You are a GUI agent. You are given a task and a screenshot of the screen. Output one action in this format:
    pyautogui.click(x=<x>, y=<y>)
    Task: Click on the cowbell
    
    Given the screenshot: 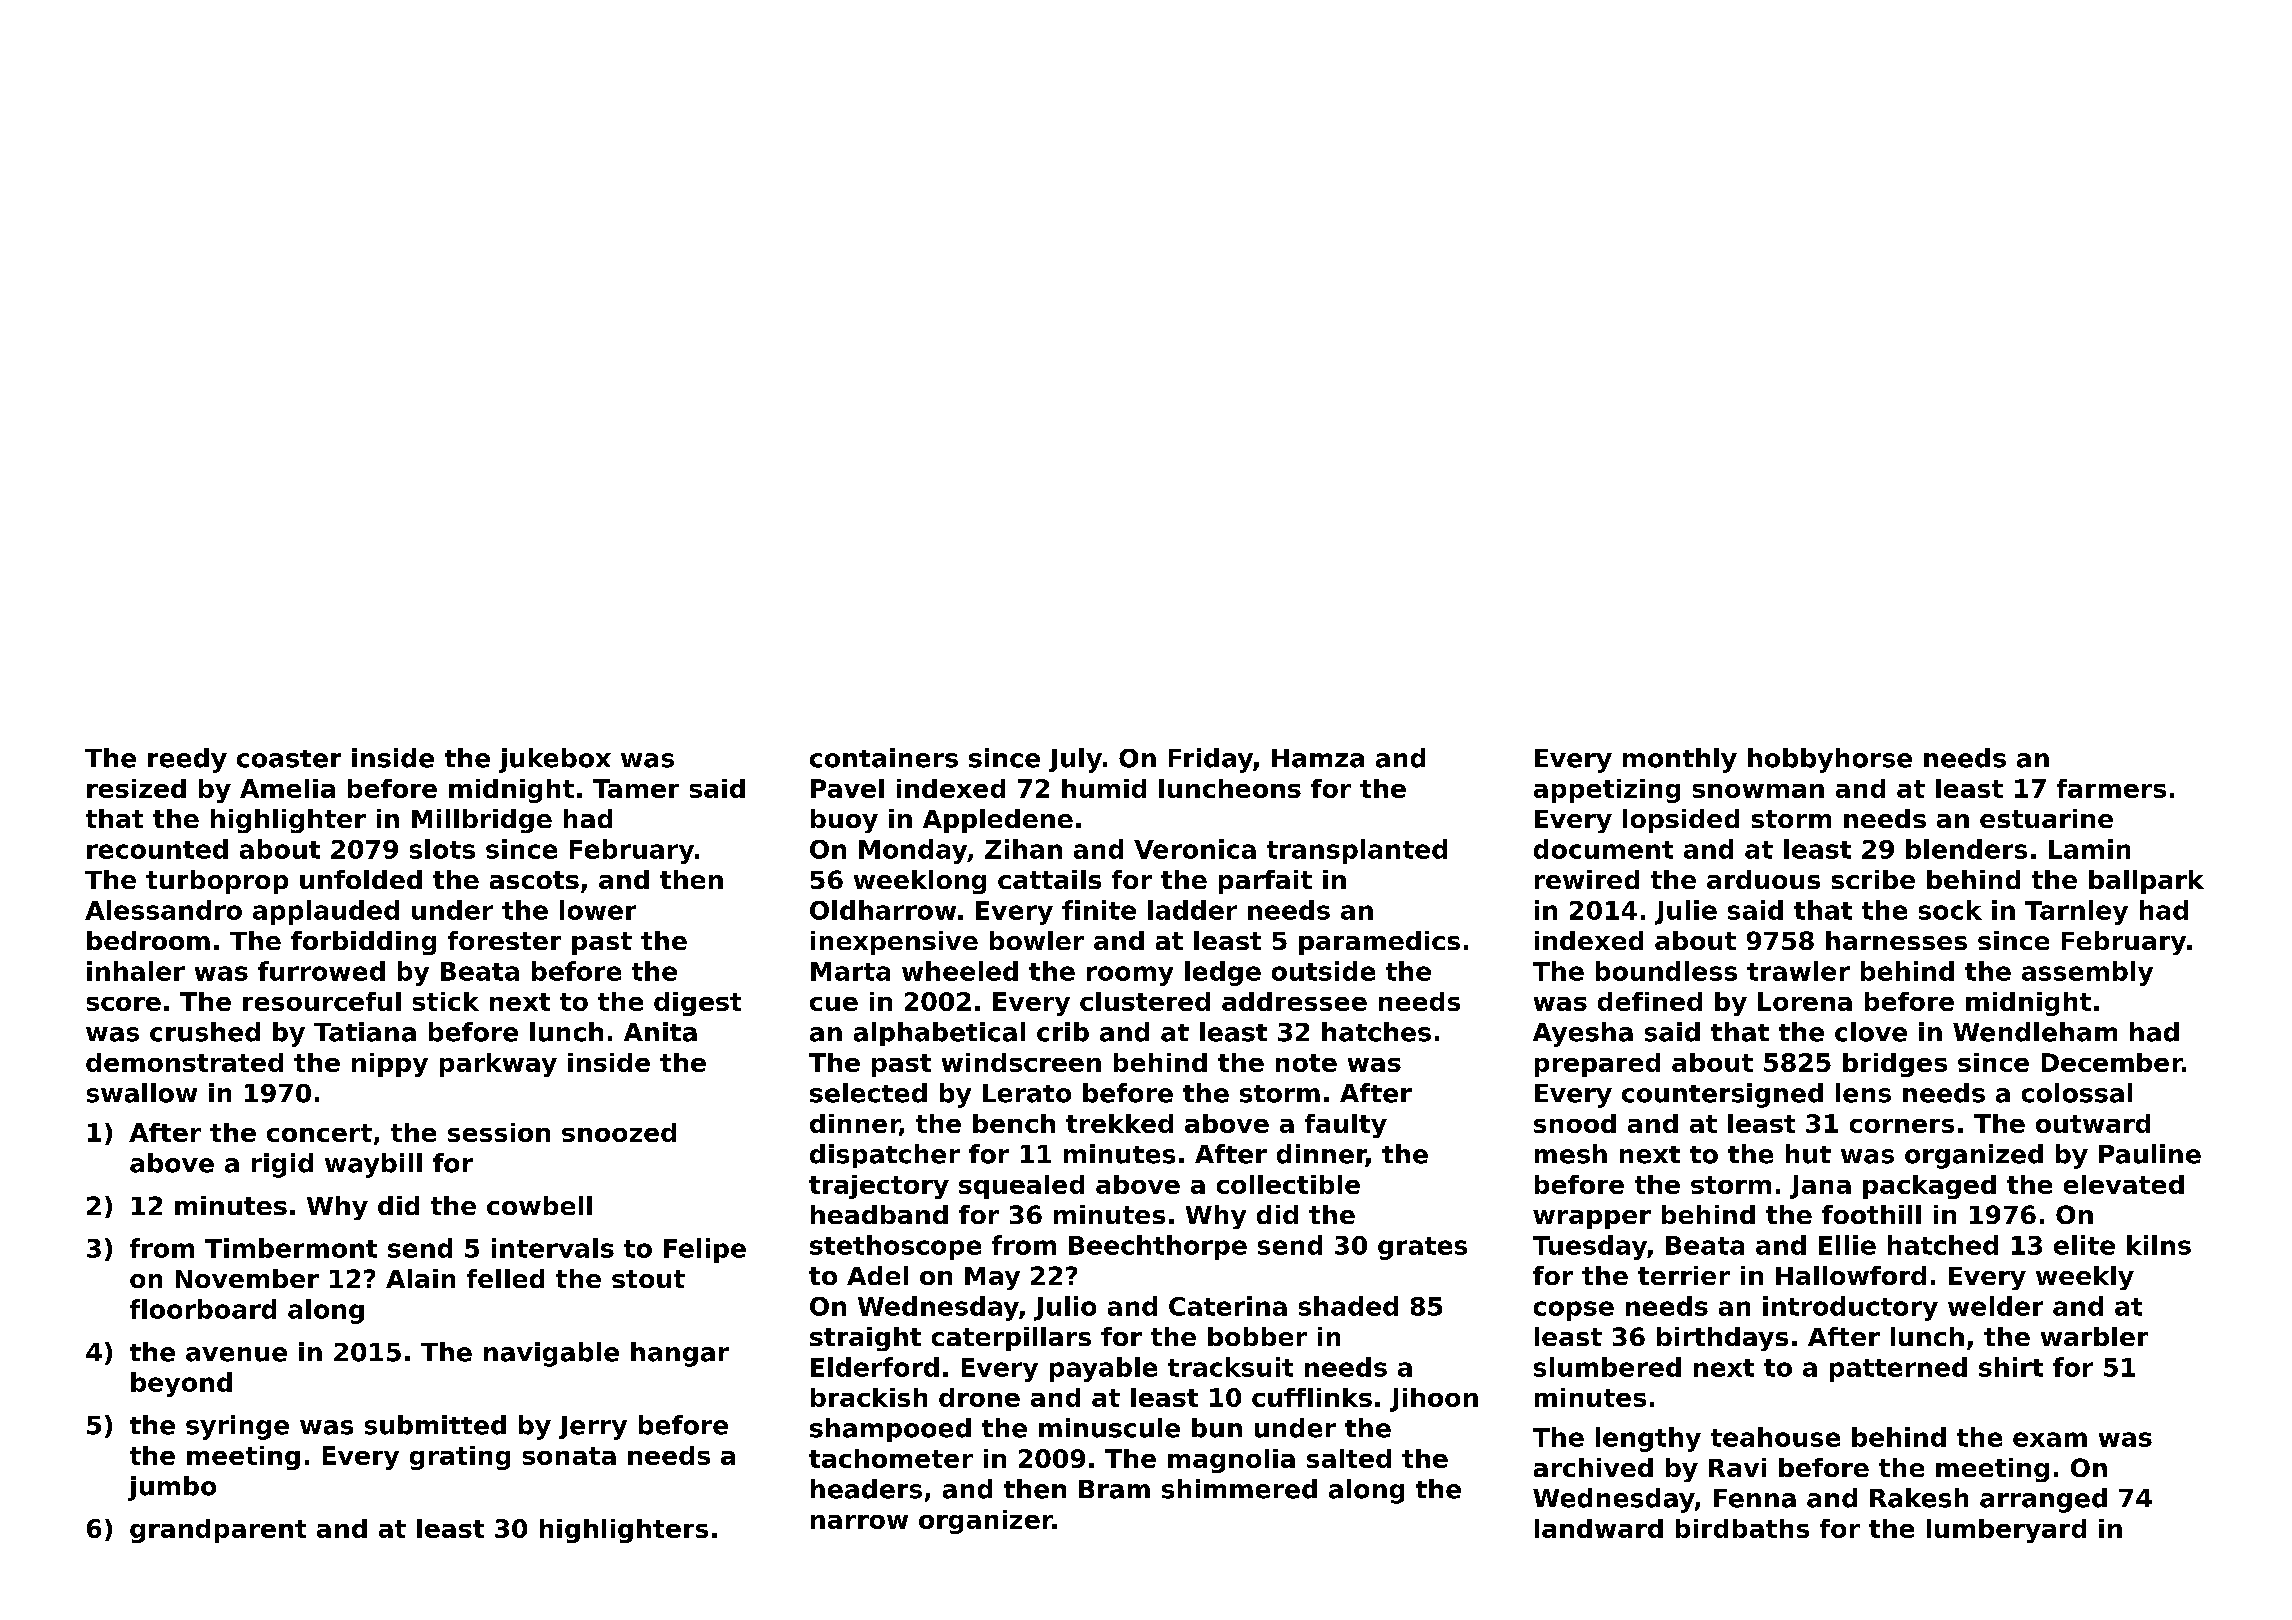 What is the action you would take?
    pyautogui.click(x=539, y=1205)
